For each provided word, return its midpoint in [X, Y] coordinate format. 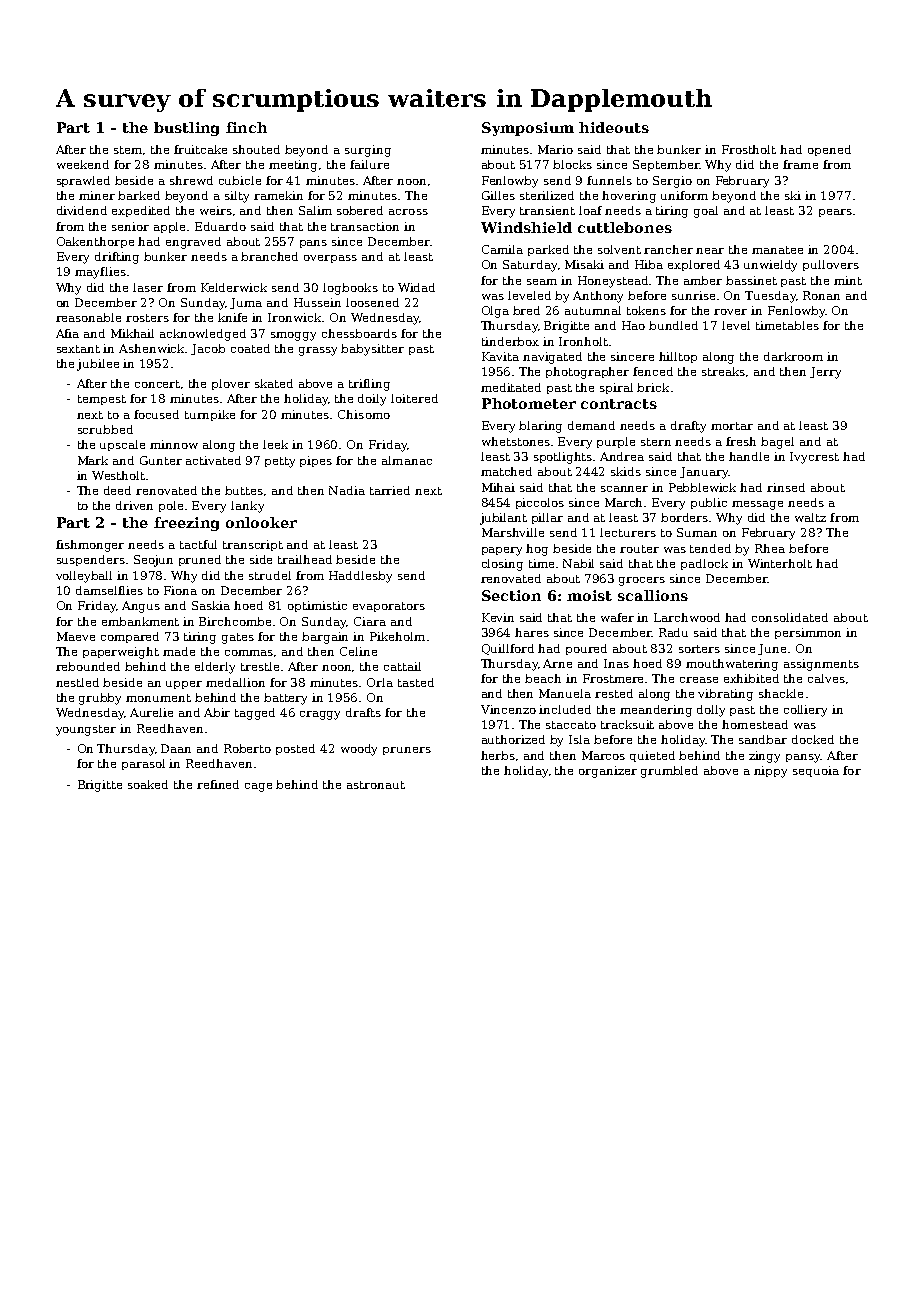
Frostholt [749, 149]
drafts [363, 712]
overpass [330, 259]
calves [826, 678]
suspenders [91, 560]
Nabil [578, 563]
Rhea [770, 548]
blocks [572, 164]
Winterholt [780, 563]
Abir [217, 712]
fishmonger [90, 546]
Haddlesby [360, 577]
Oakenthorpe [95, 242]
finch [246, 127]
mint [848, 280]
